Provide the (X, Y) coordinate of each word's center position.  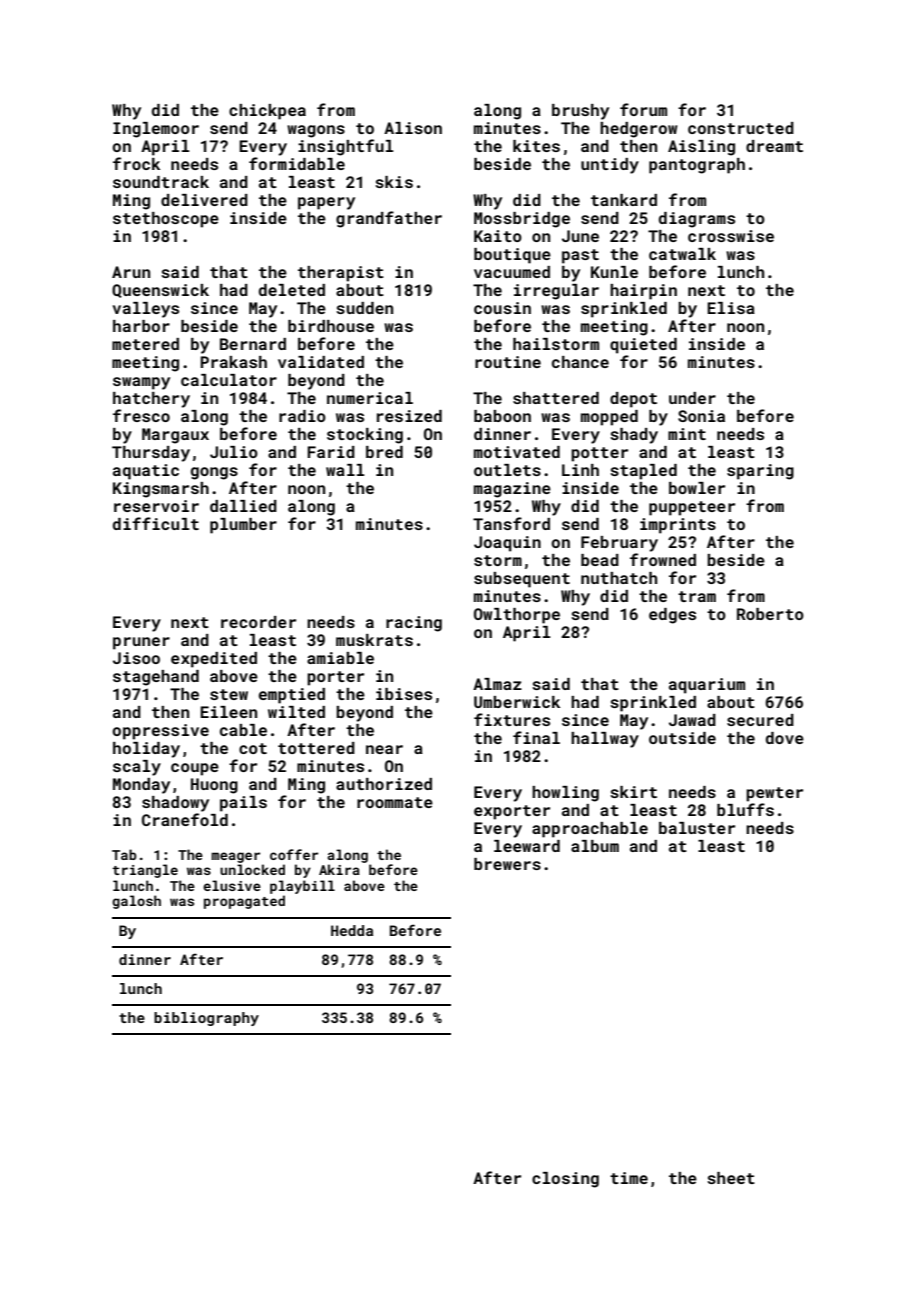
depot (633, 400)
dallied (243, 506)
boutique (512, 256)
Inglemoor (156, 130)
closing (565, 1180)
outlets (507, 470)
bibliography (206, 1019)
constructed (741, 128)
